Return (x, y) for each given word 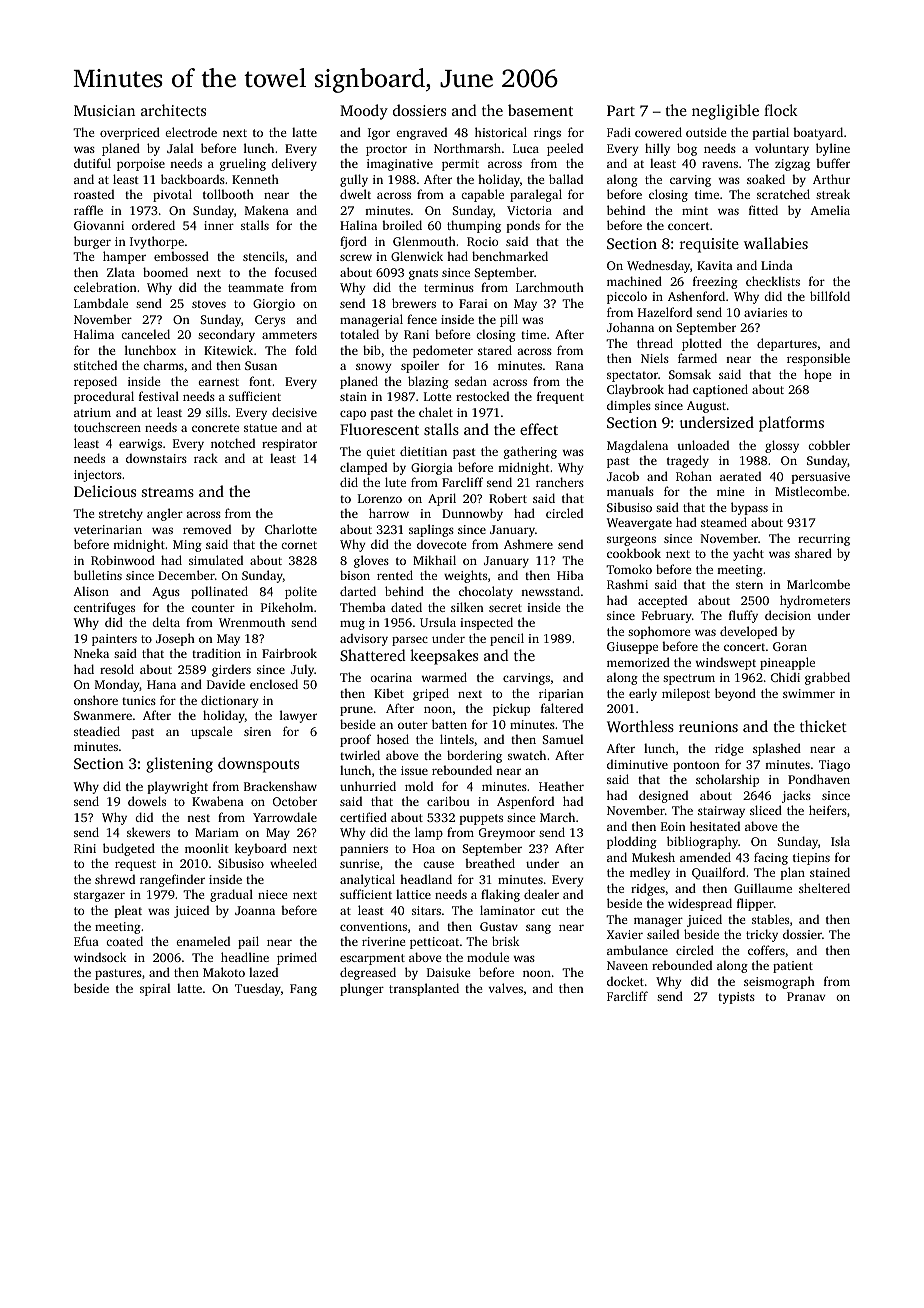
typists (736, 998)
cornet (299, 545)
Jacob (623, 476)
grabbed (827, 678)
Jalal (180, 148)
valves (506, 988)
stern (749, 585)
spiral (155, 989)
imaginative (400, 165)
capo (353, 415)
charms (163, 365)
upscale (211, 732)
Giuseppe (632, 648)
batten (449, 724)
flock (781, 110)
